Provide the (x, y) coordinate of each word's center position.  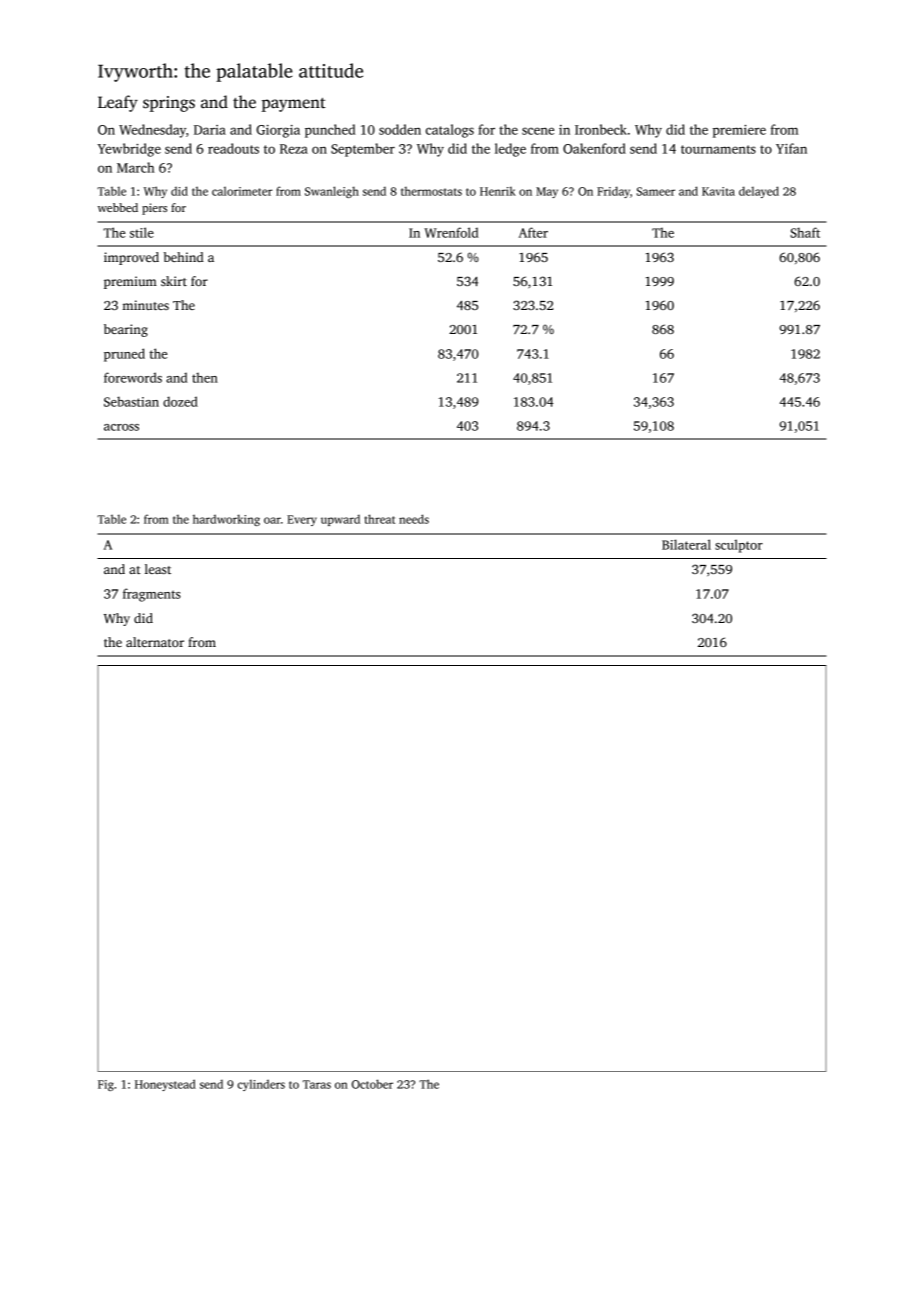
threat (380, 519)
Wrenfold (451, 232)
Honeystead (165, 1085)
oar (272, 520)
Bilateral (686, 544)
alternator (155, 642)
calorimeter (242, 191)
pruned (124, 355)
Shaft (805, 232)
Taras (317, 1084)
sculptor (739, 546)
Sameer (656, 191)
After (533, 232)
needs (414, 519)
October (372, 1084)
